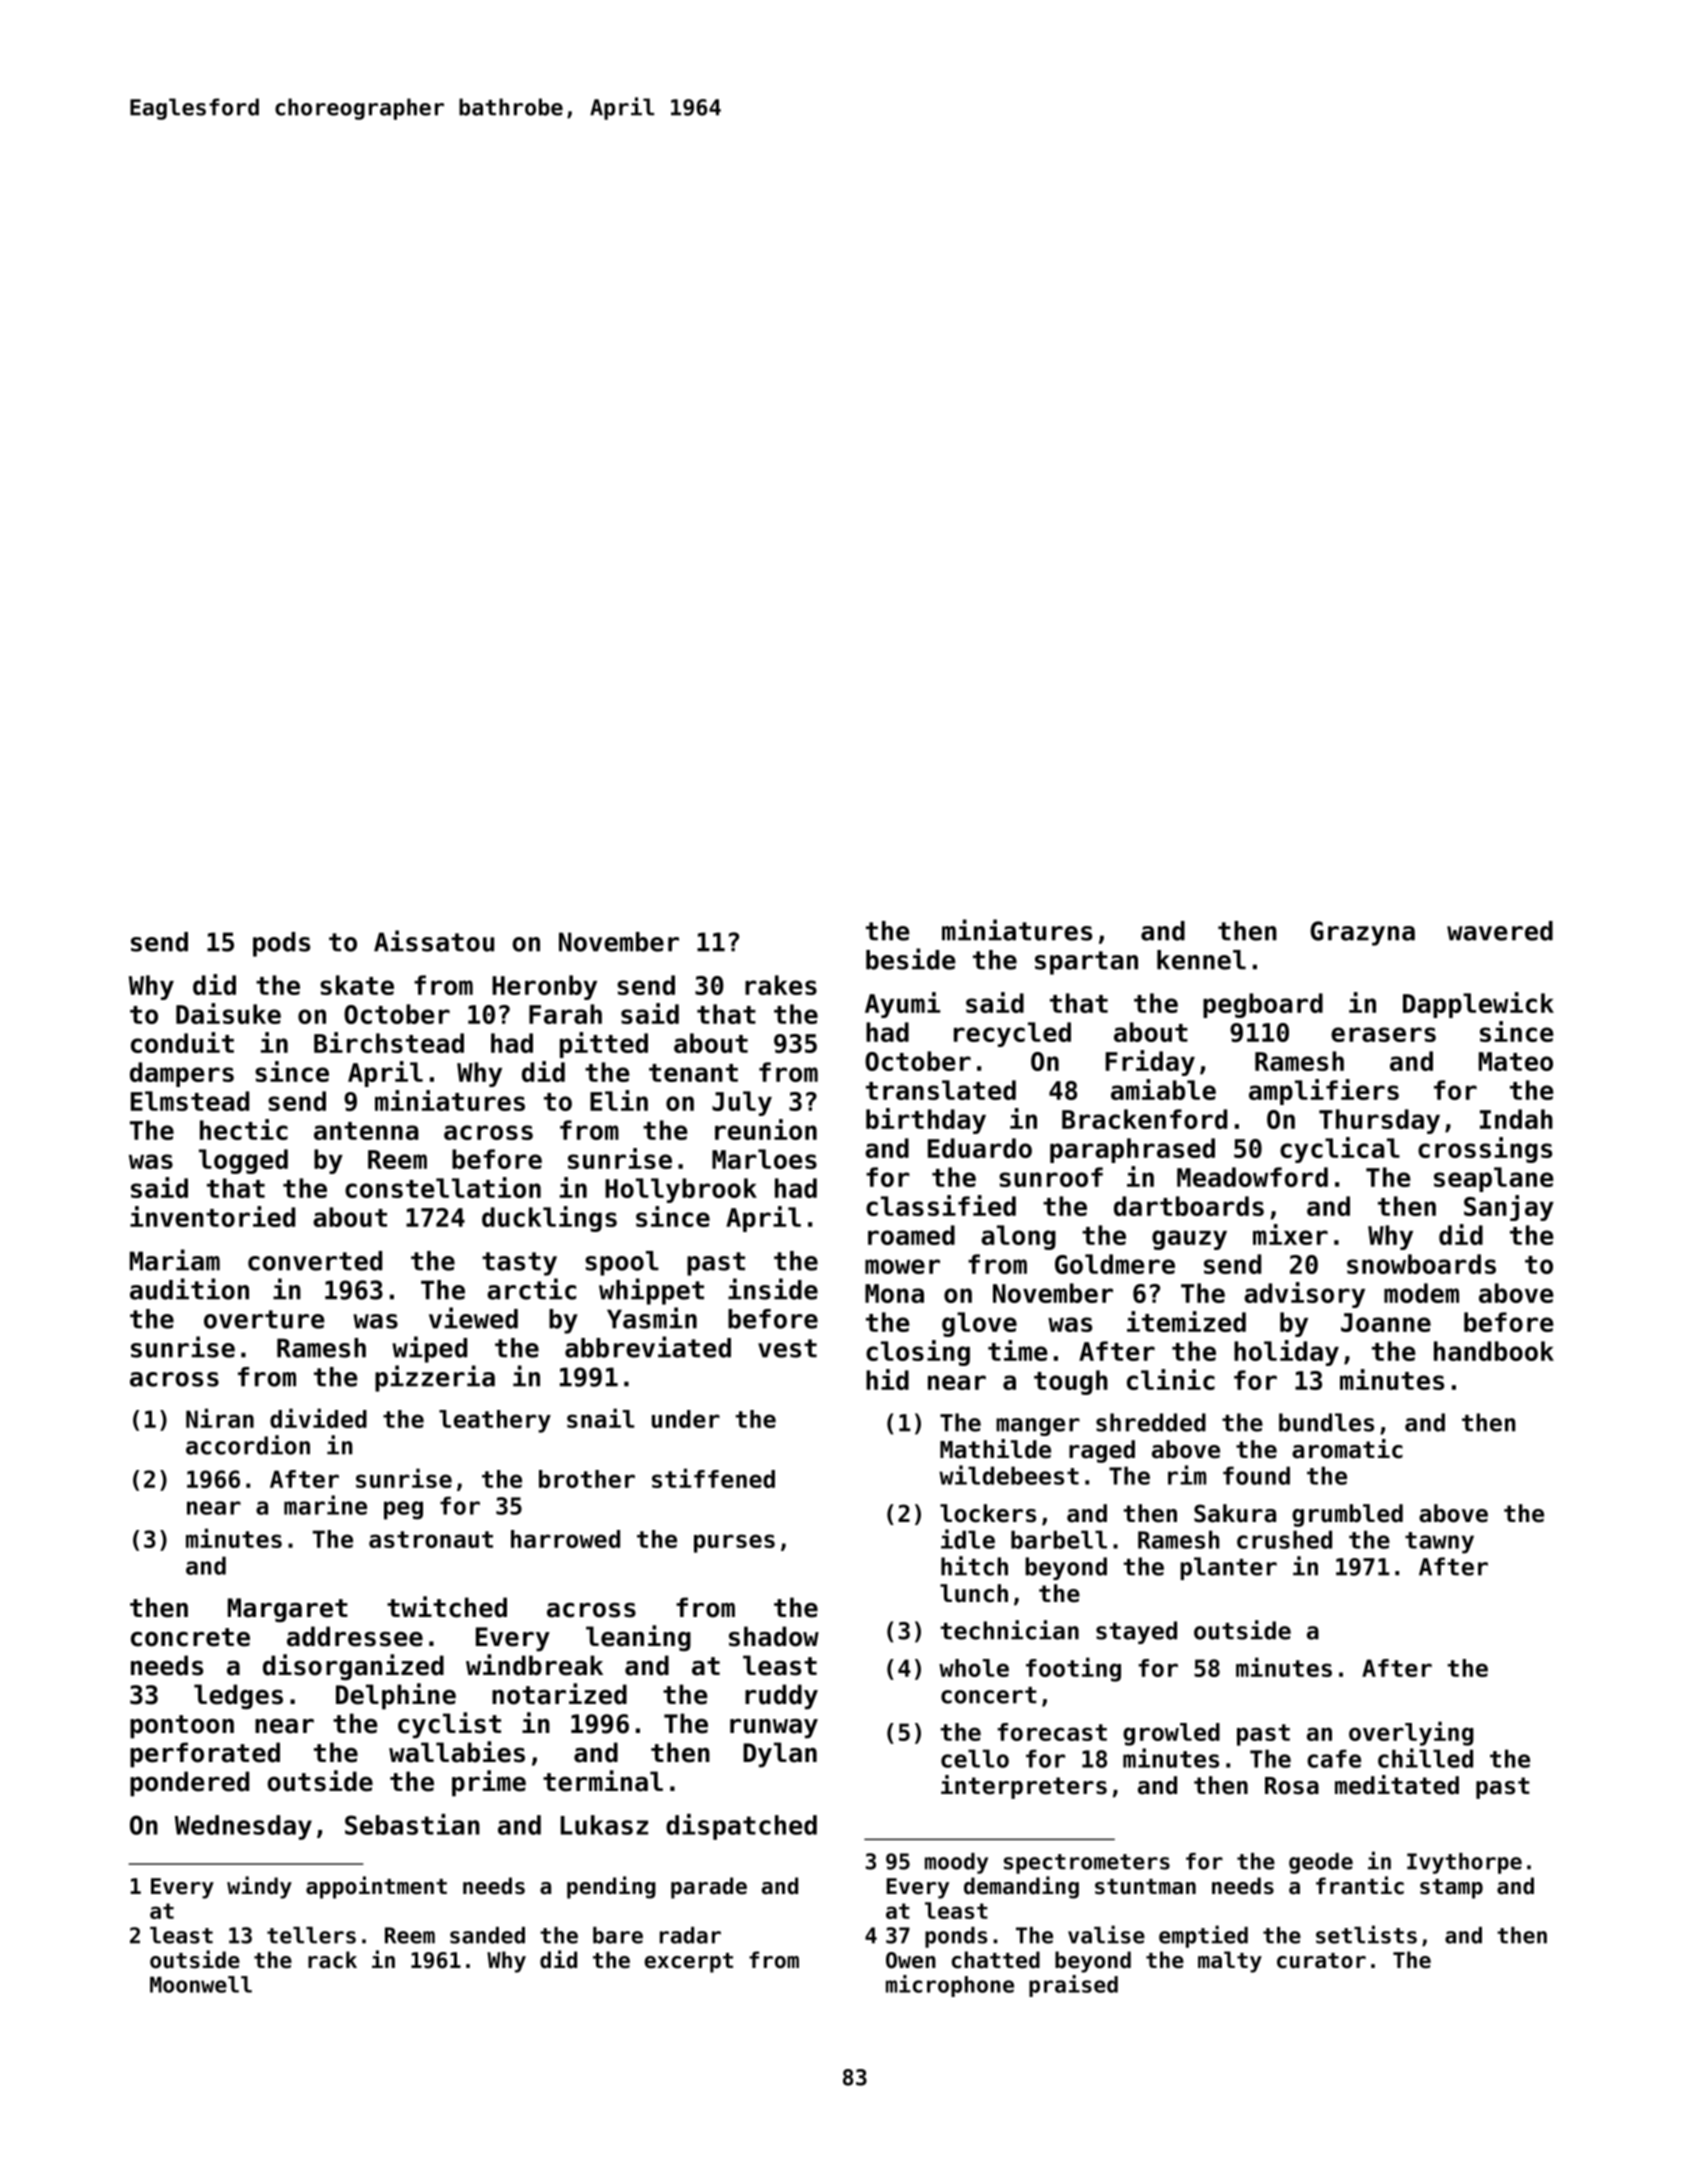 The height and width of the page is (2178, 1683). What do you see at coordinates (1321, 1961) in the page?
I see `curator` at bounding box center [1321, 1961].
